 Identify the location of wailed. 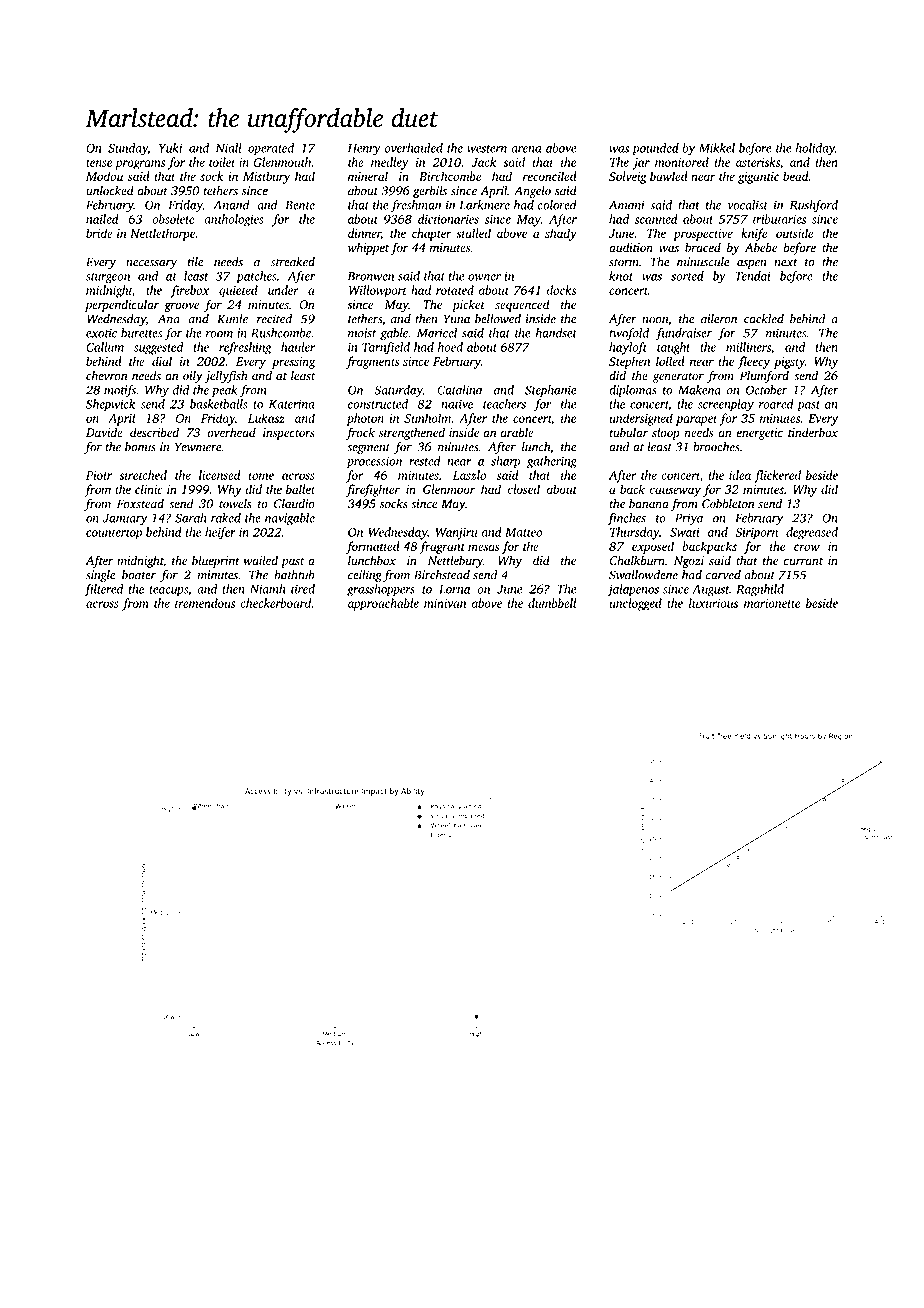
(261, 560).
